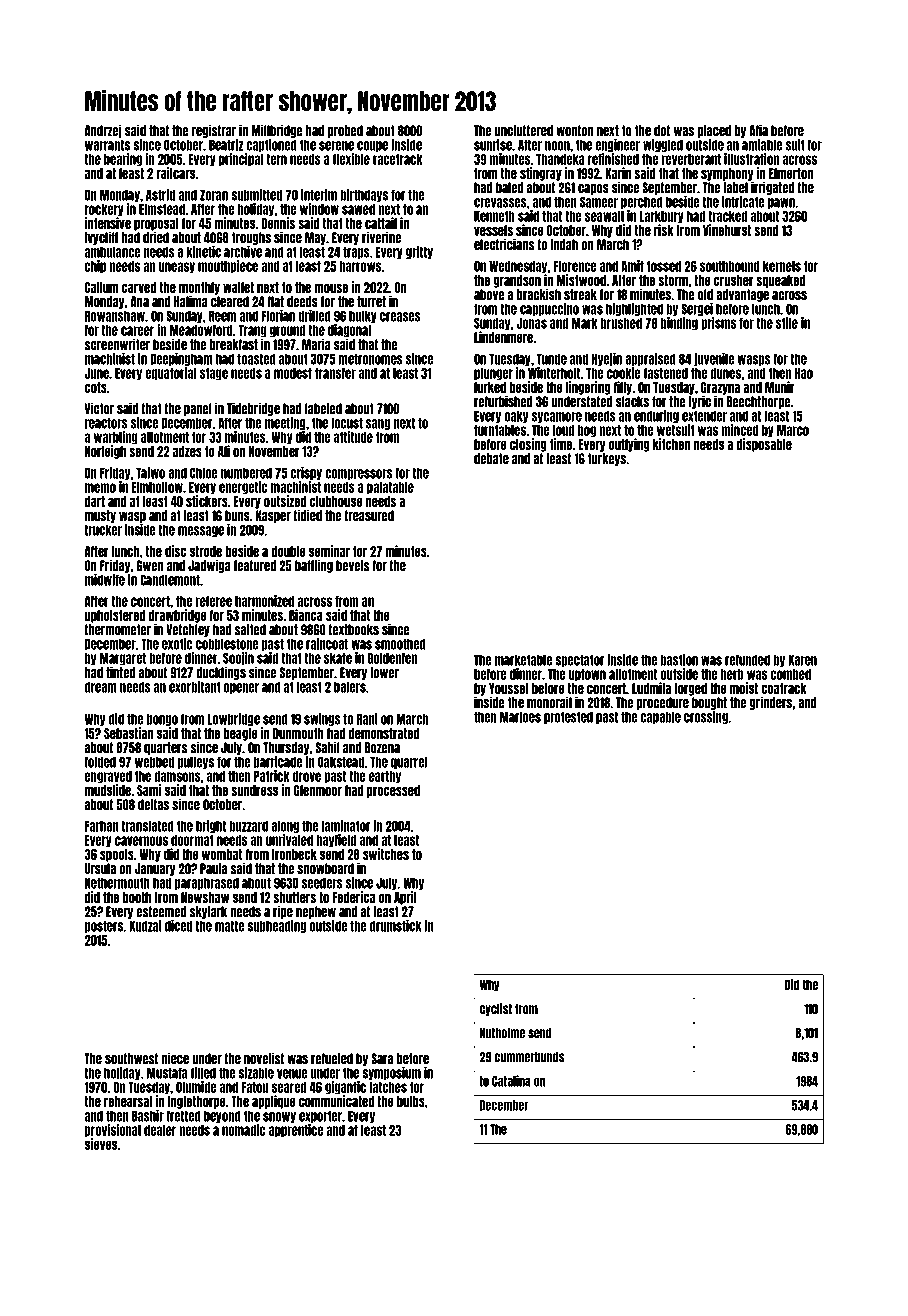 This image has width=908, height=1316. I want to click on uncluttered, so click(524, 131).
